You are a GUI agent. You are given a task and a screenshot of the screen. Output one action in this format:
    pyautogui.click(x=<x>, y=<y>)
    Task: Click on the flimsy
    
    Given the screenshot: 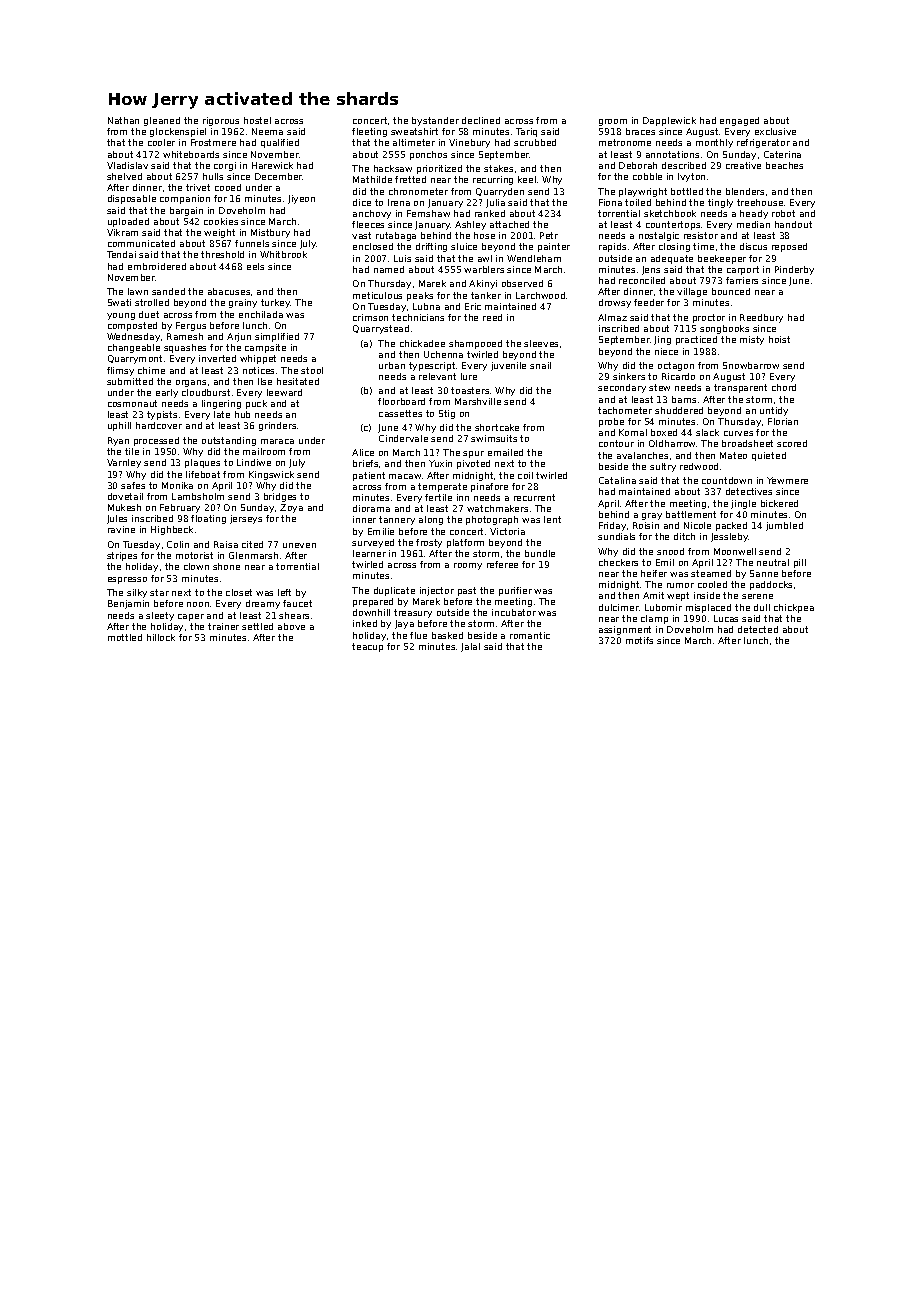 What is the action you would take?
    pyautogui.click(x=120, y=371)
